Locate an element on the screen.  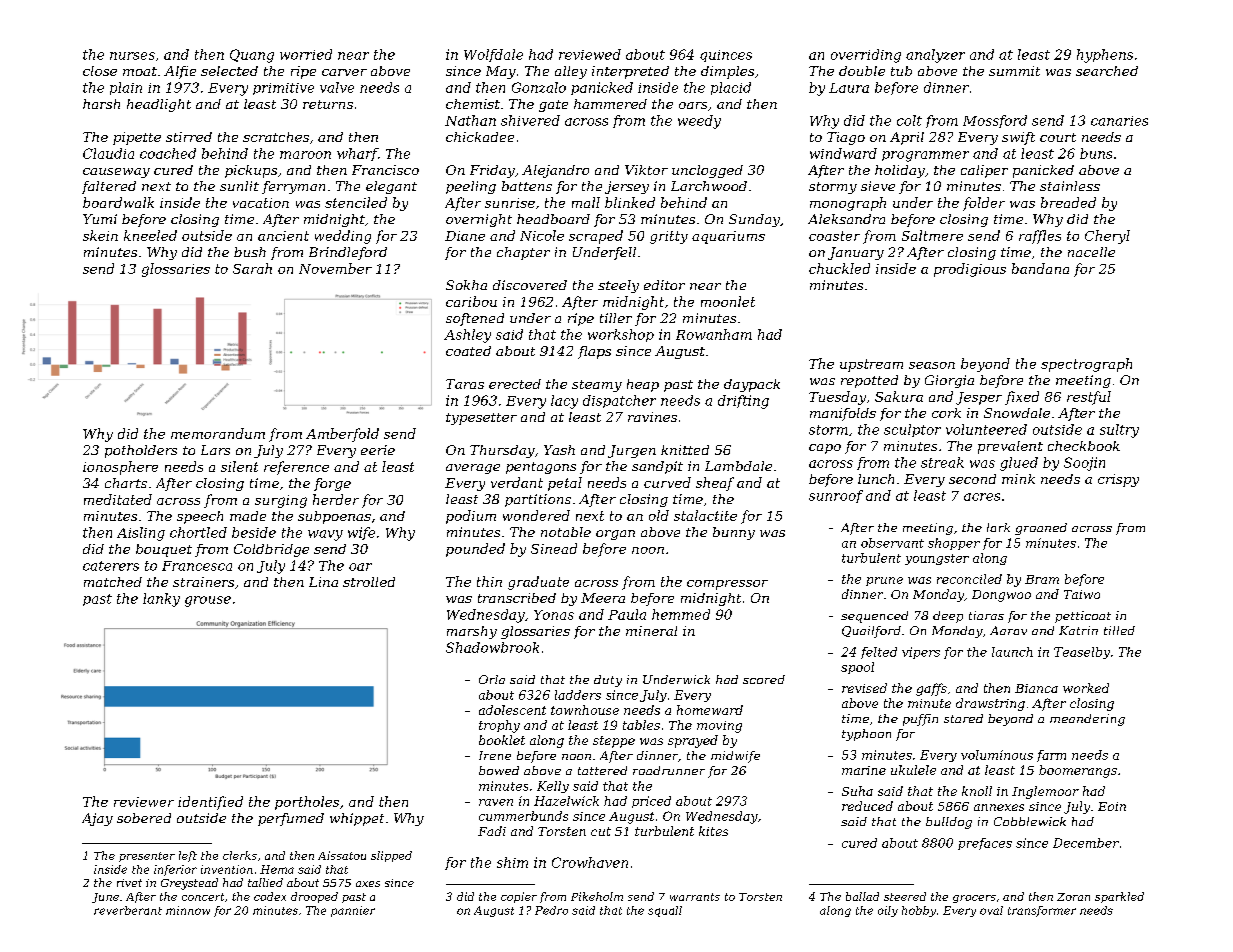
worried is located at coordinates (306, 54).
